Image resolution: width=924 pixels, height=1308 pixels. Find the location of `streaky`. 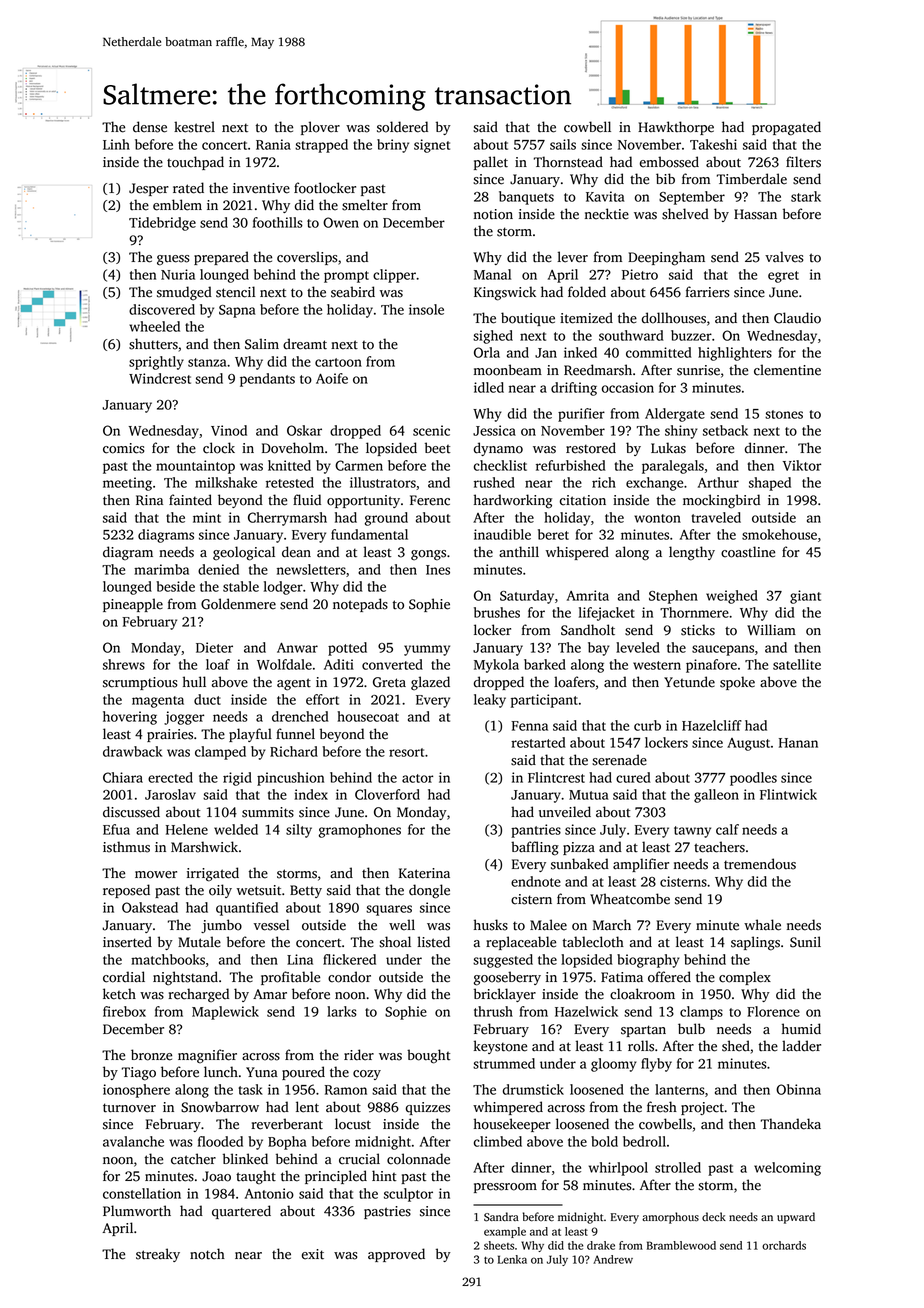

streaky is located at coordinates (158, 1255).
